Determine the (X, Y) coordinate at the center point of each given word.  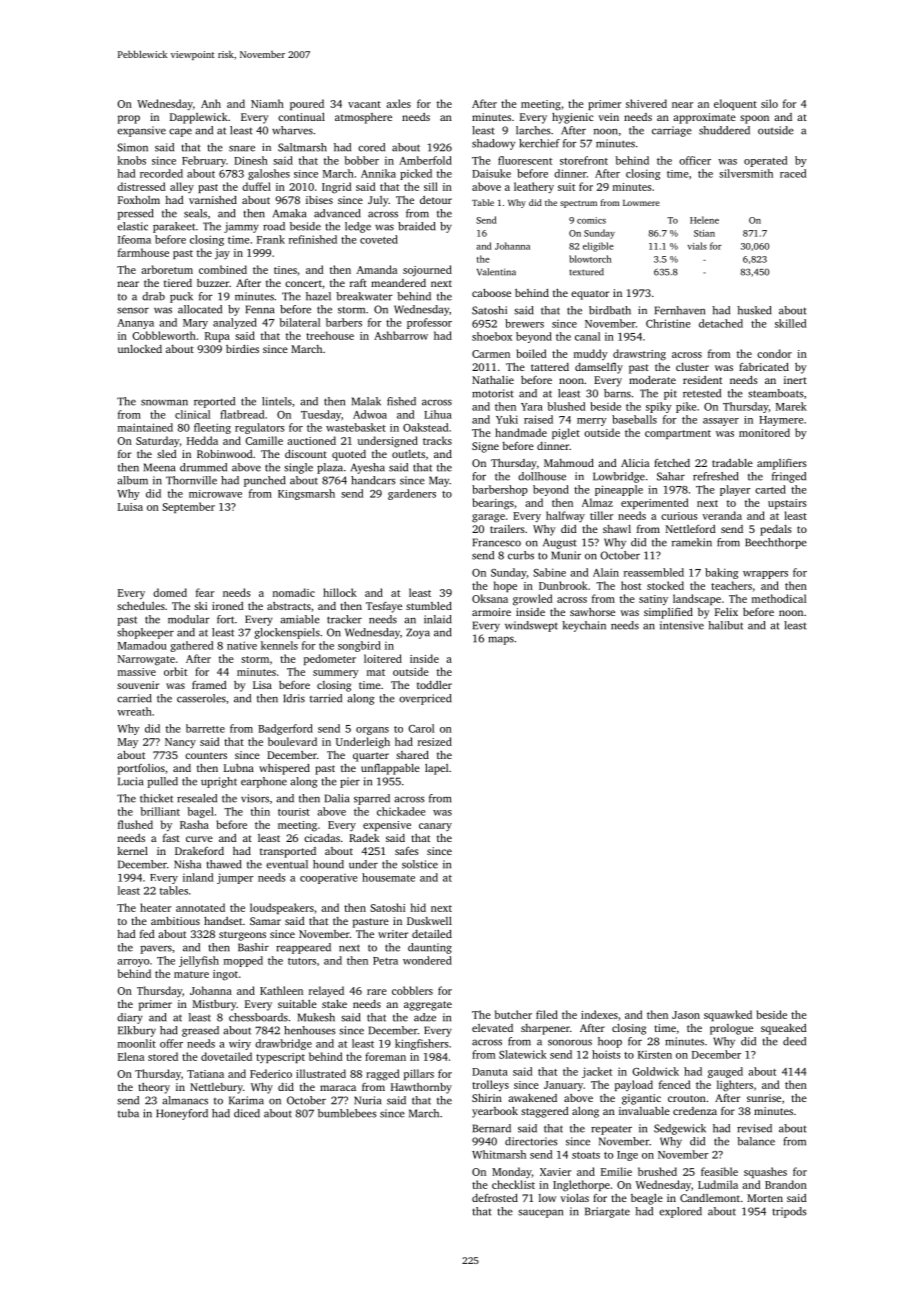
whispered (284, 769)
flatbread (242, 414)
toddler (434, 685)
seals (195, 213)
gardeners (412, 494)
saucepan (540, 1213)
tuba (128, 1113)
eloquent (735, 104)
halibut (725, 625)
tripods (789, 1212)
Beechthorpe (776, 543)
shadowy (493, 144)
